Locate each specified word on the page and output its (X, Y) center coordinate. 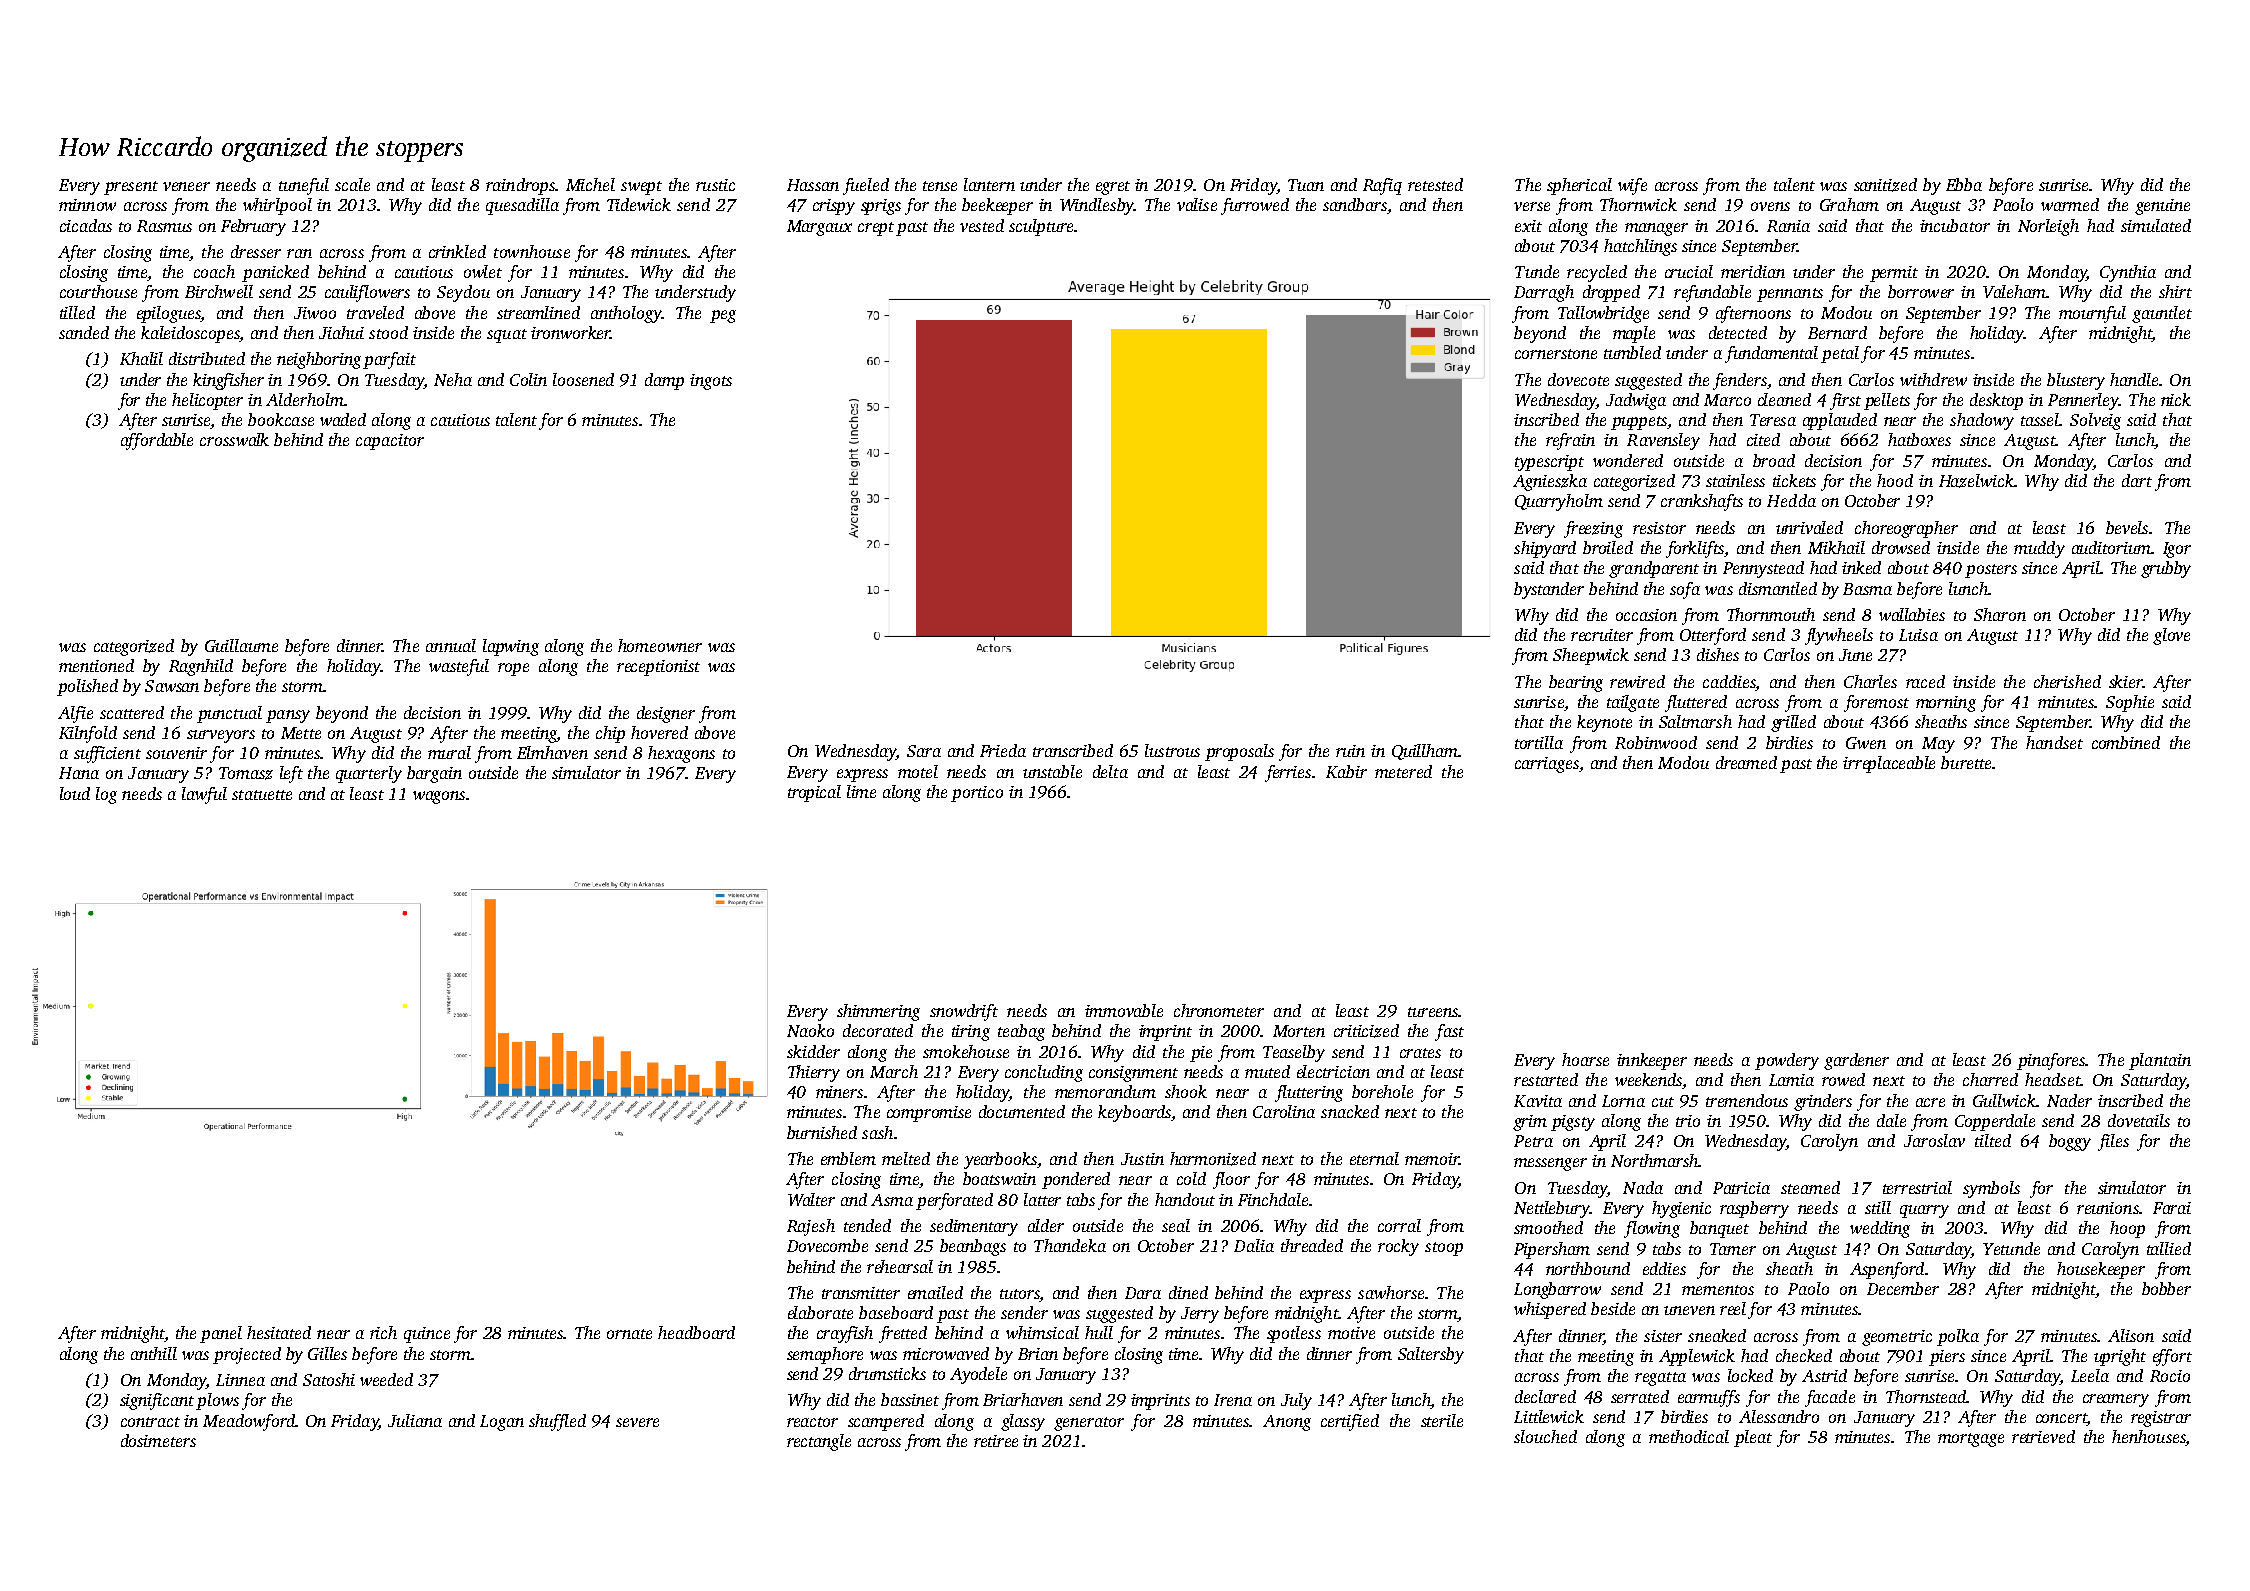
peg (723, 316)
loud (75, 793)
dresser (256, 251)
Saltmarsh (1695, 721)
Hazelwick (1976, 481)
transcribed (1073, 750)
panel (221, 1334)
